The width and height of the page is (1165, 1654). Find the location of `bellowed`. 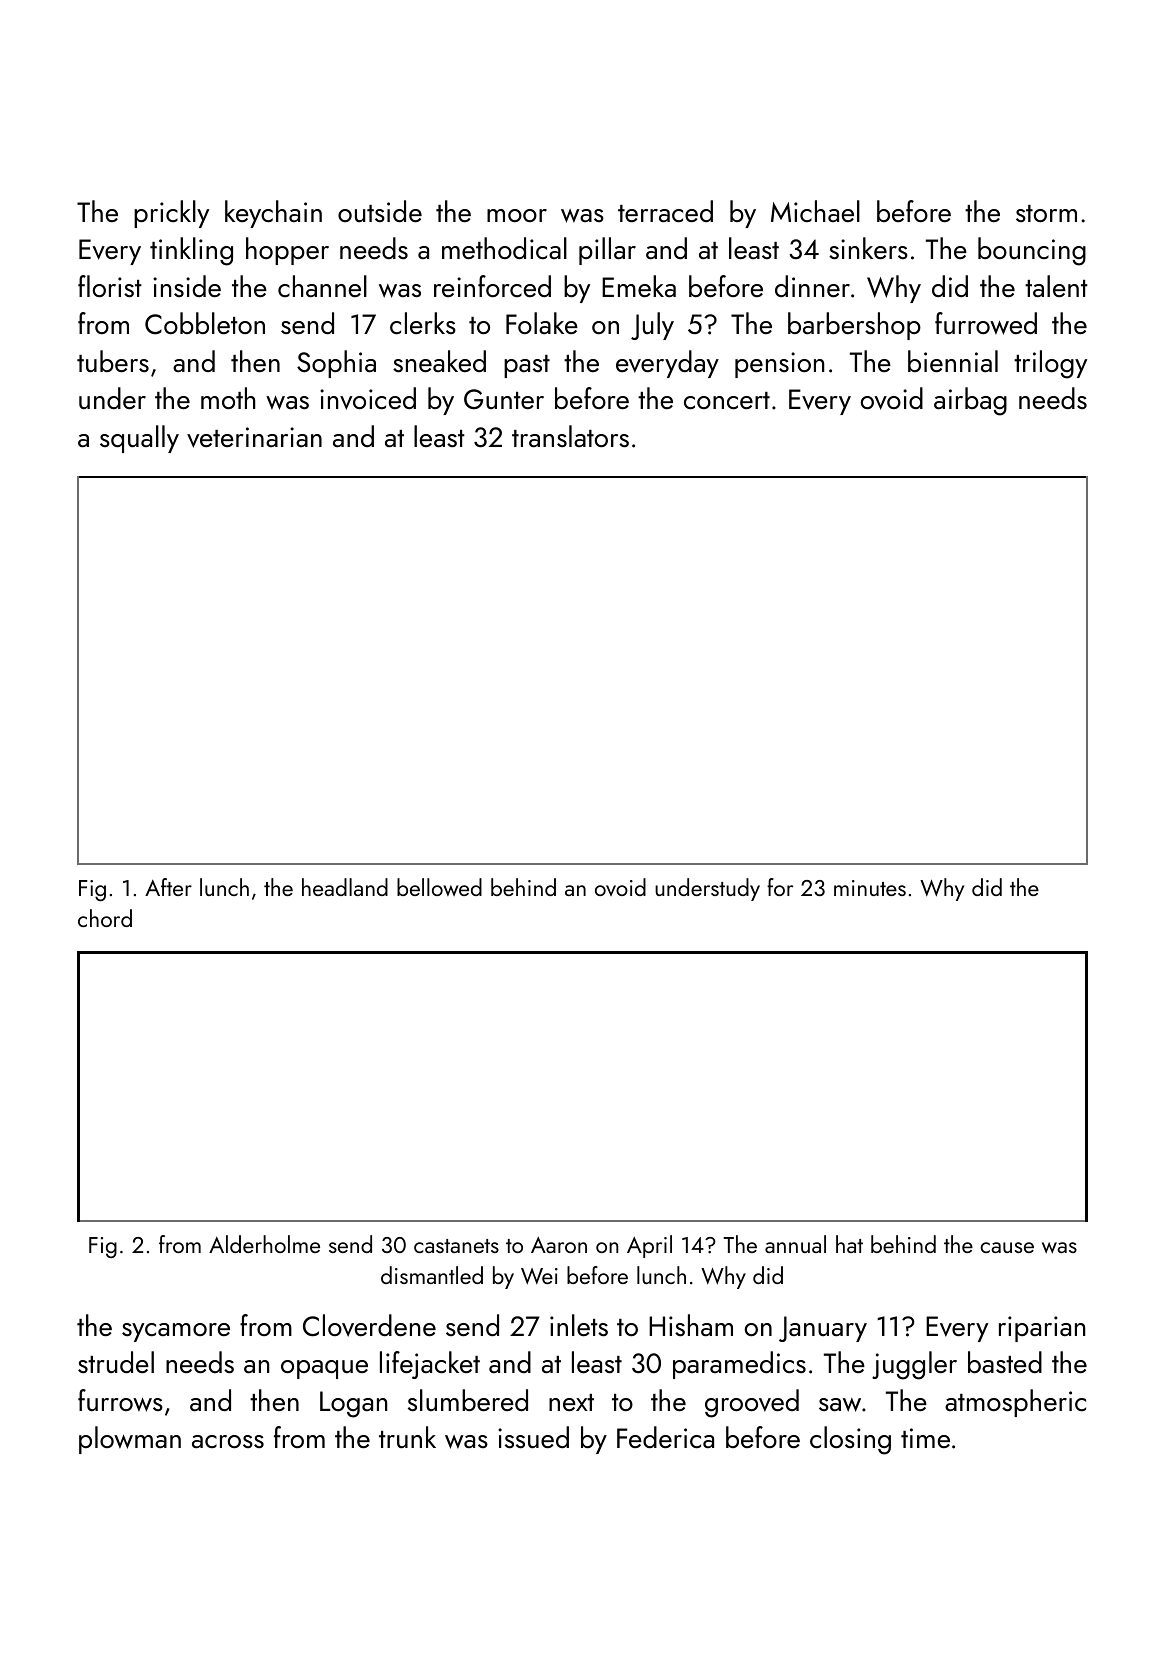

bellowed is located at coordinates (439, 887).
